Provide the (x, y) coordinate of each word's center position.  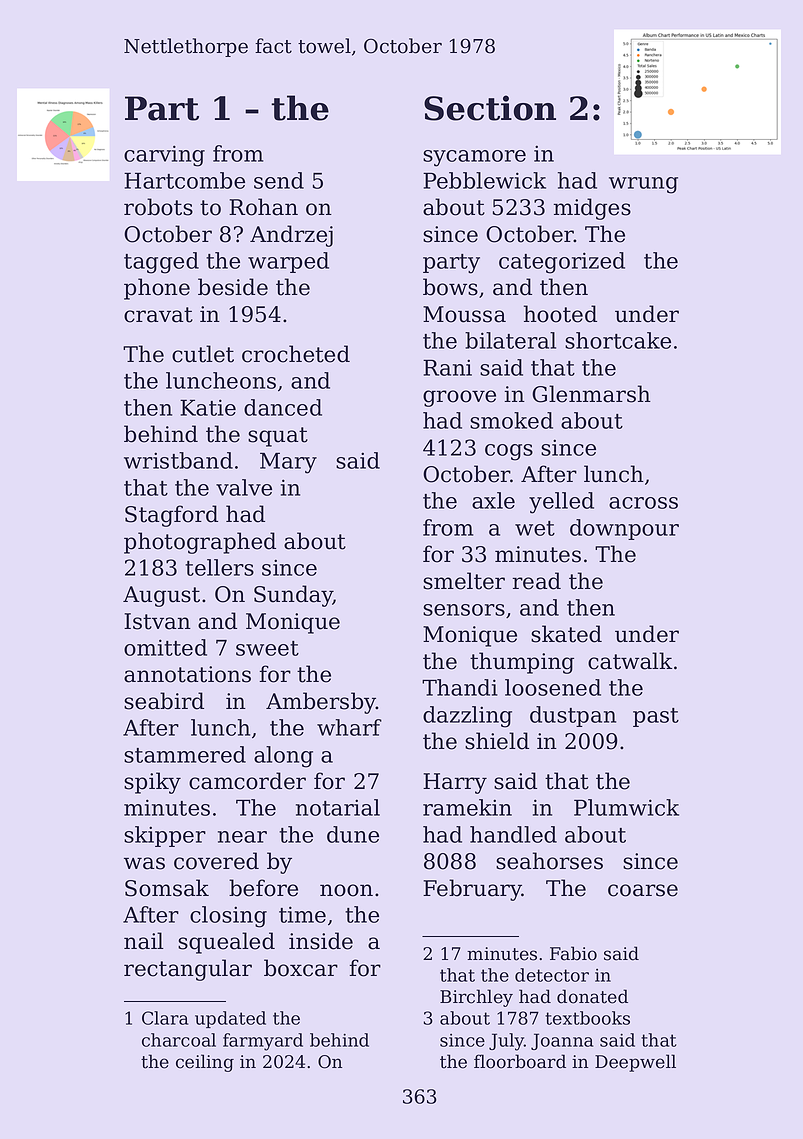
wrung (643, 185)
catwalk (630, 661)
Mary (288, 463)
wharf (349, 727)
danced (283, 407)
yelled (561, 503)
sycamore (474, 158)
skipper (165, 836)
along (283, 757)
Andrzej (291, 236)
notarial (338, 807)
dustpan (573, 716)
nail (144, 941)
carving (164, 156)
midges (592, 209)
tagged (161, 263)
